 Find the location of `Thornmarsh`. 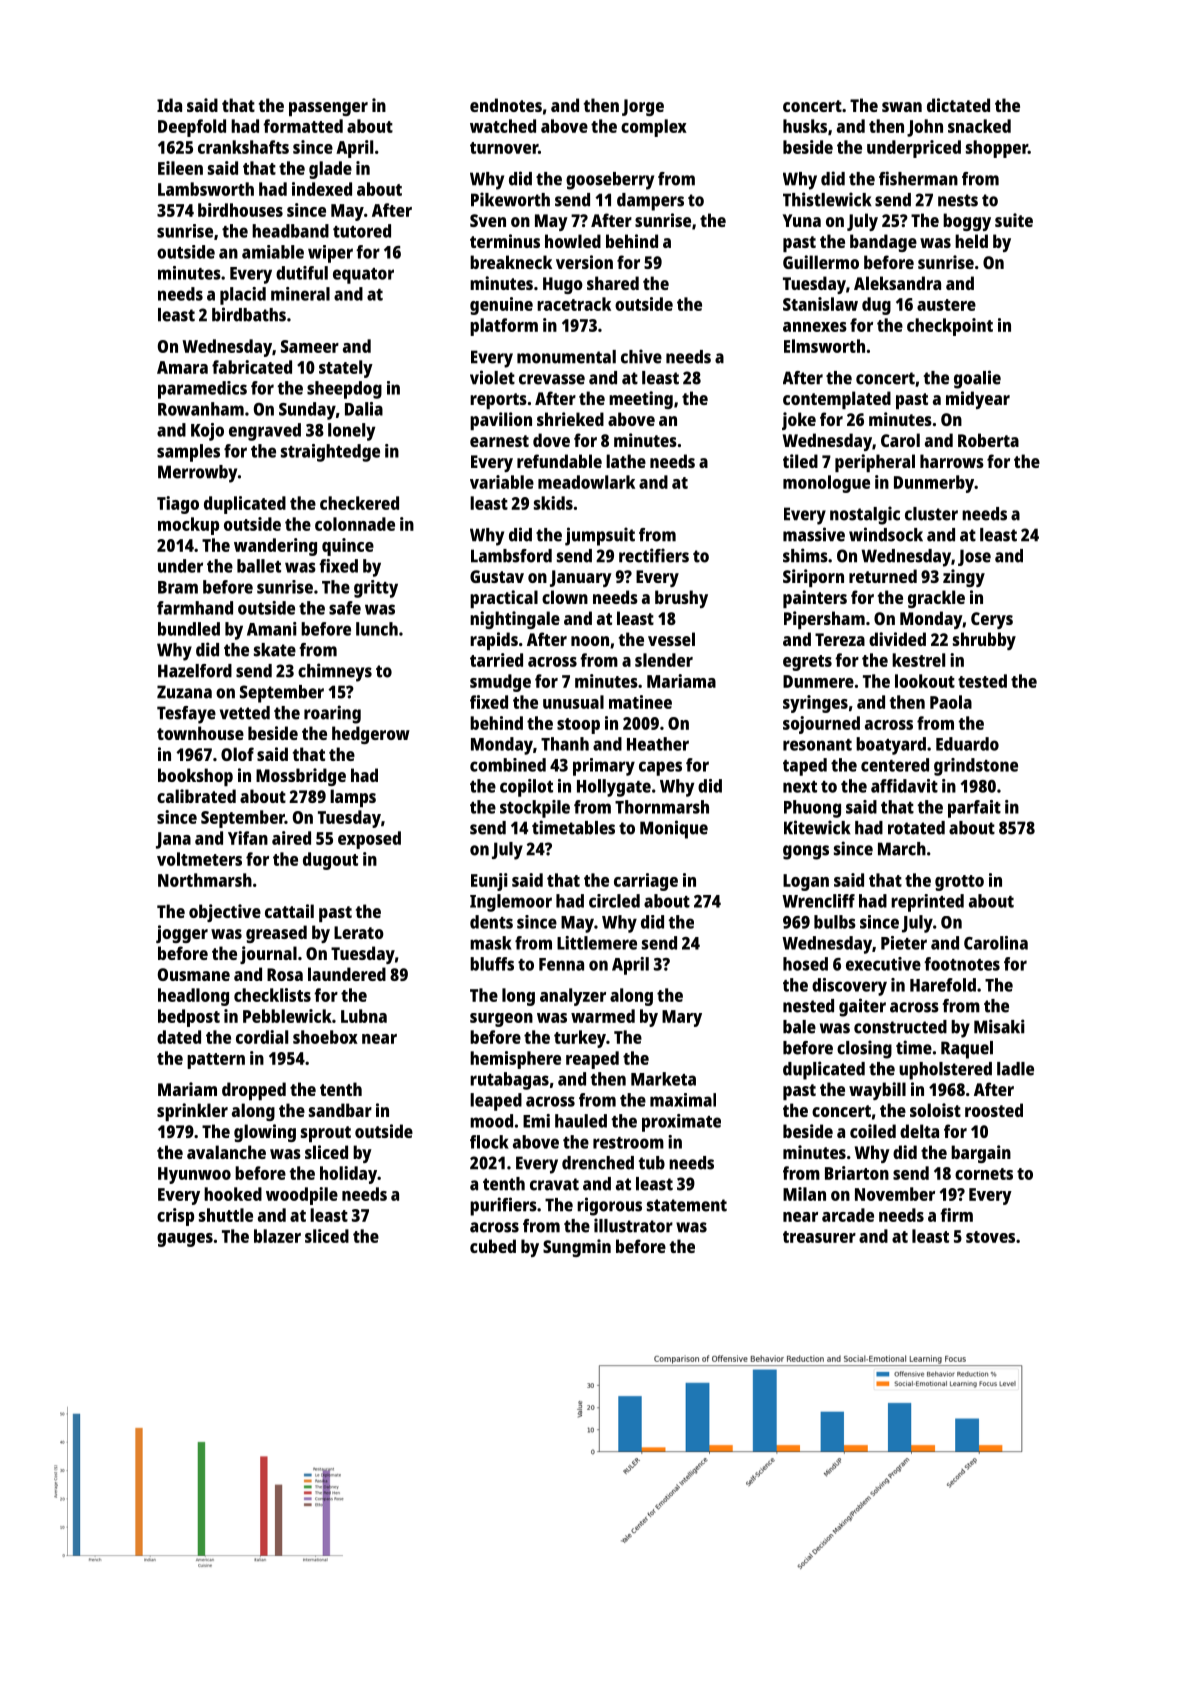

Thornmarsh is located at coordinates (662, 807).
